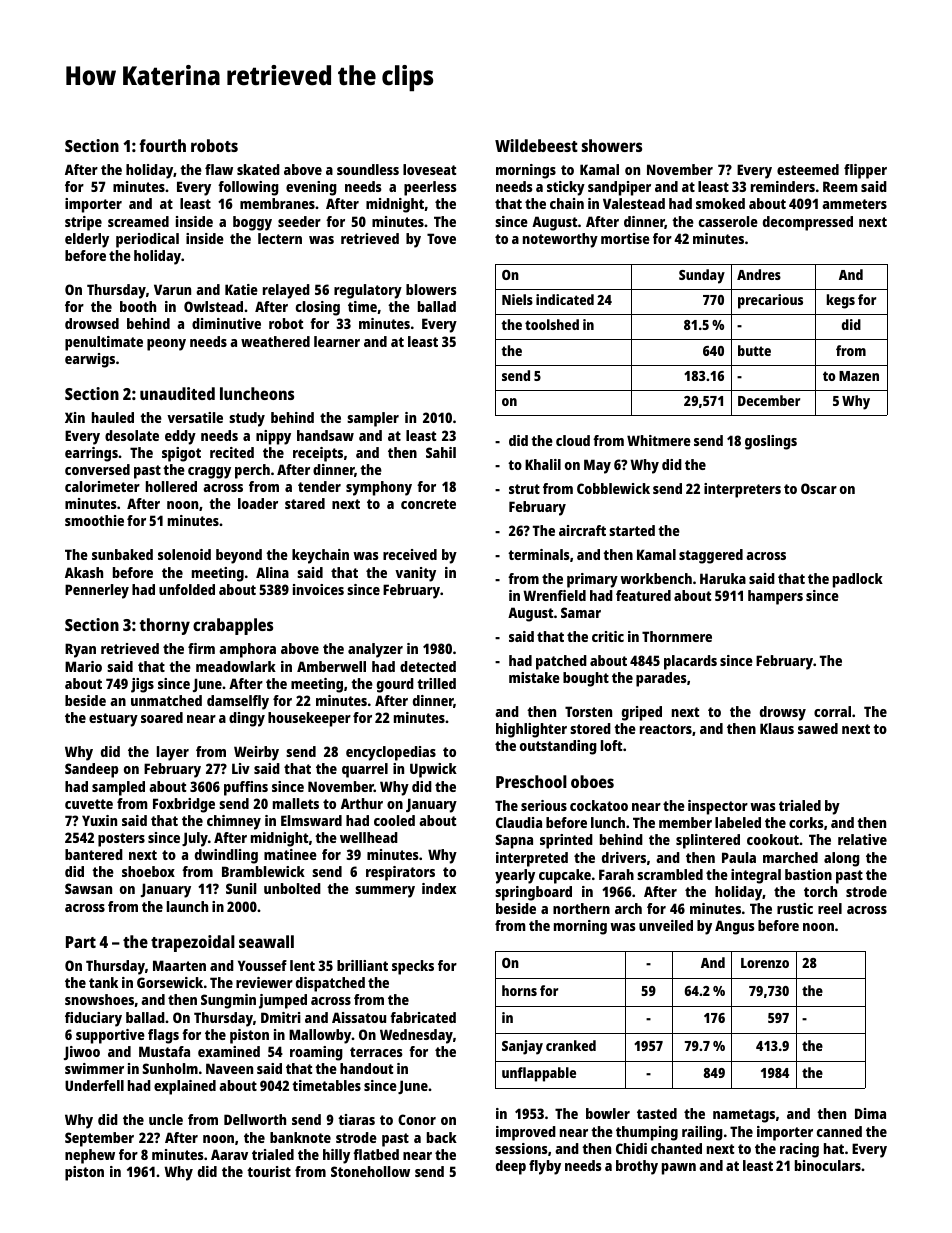 The image size is (952, 1233). Describe the element at coordinates (519, 990) in the page. I see `horns` at that location.
